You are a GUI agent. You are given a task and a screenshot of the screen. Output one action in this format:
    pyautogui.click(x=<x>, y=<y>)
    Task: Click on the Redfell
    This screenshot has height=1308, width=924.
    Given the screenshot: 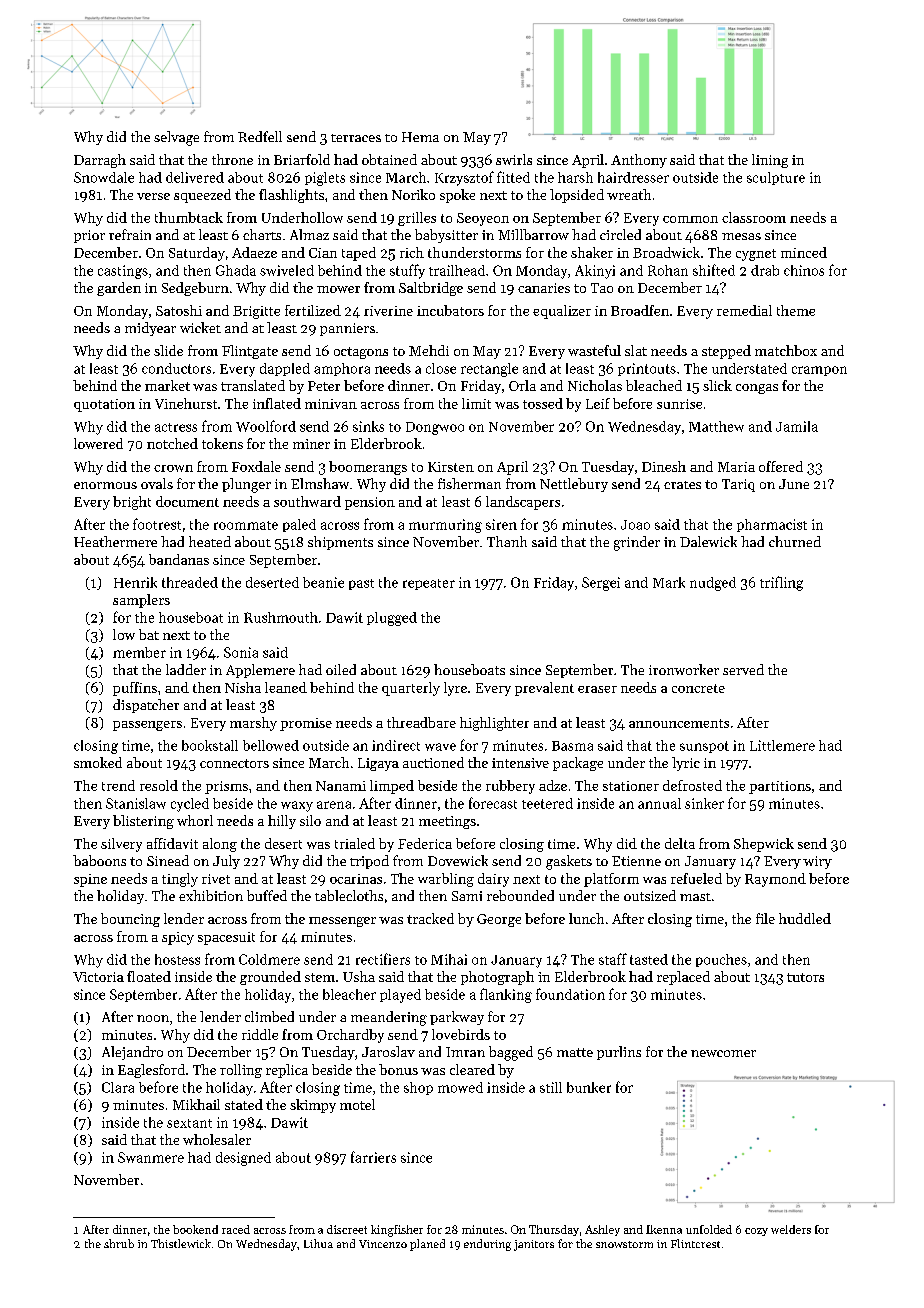 What is the action you would take?
    pyautogui.click(x=260, y=136)
